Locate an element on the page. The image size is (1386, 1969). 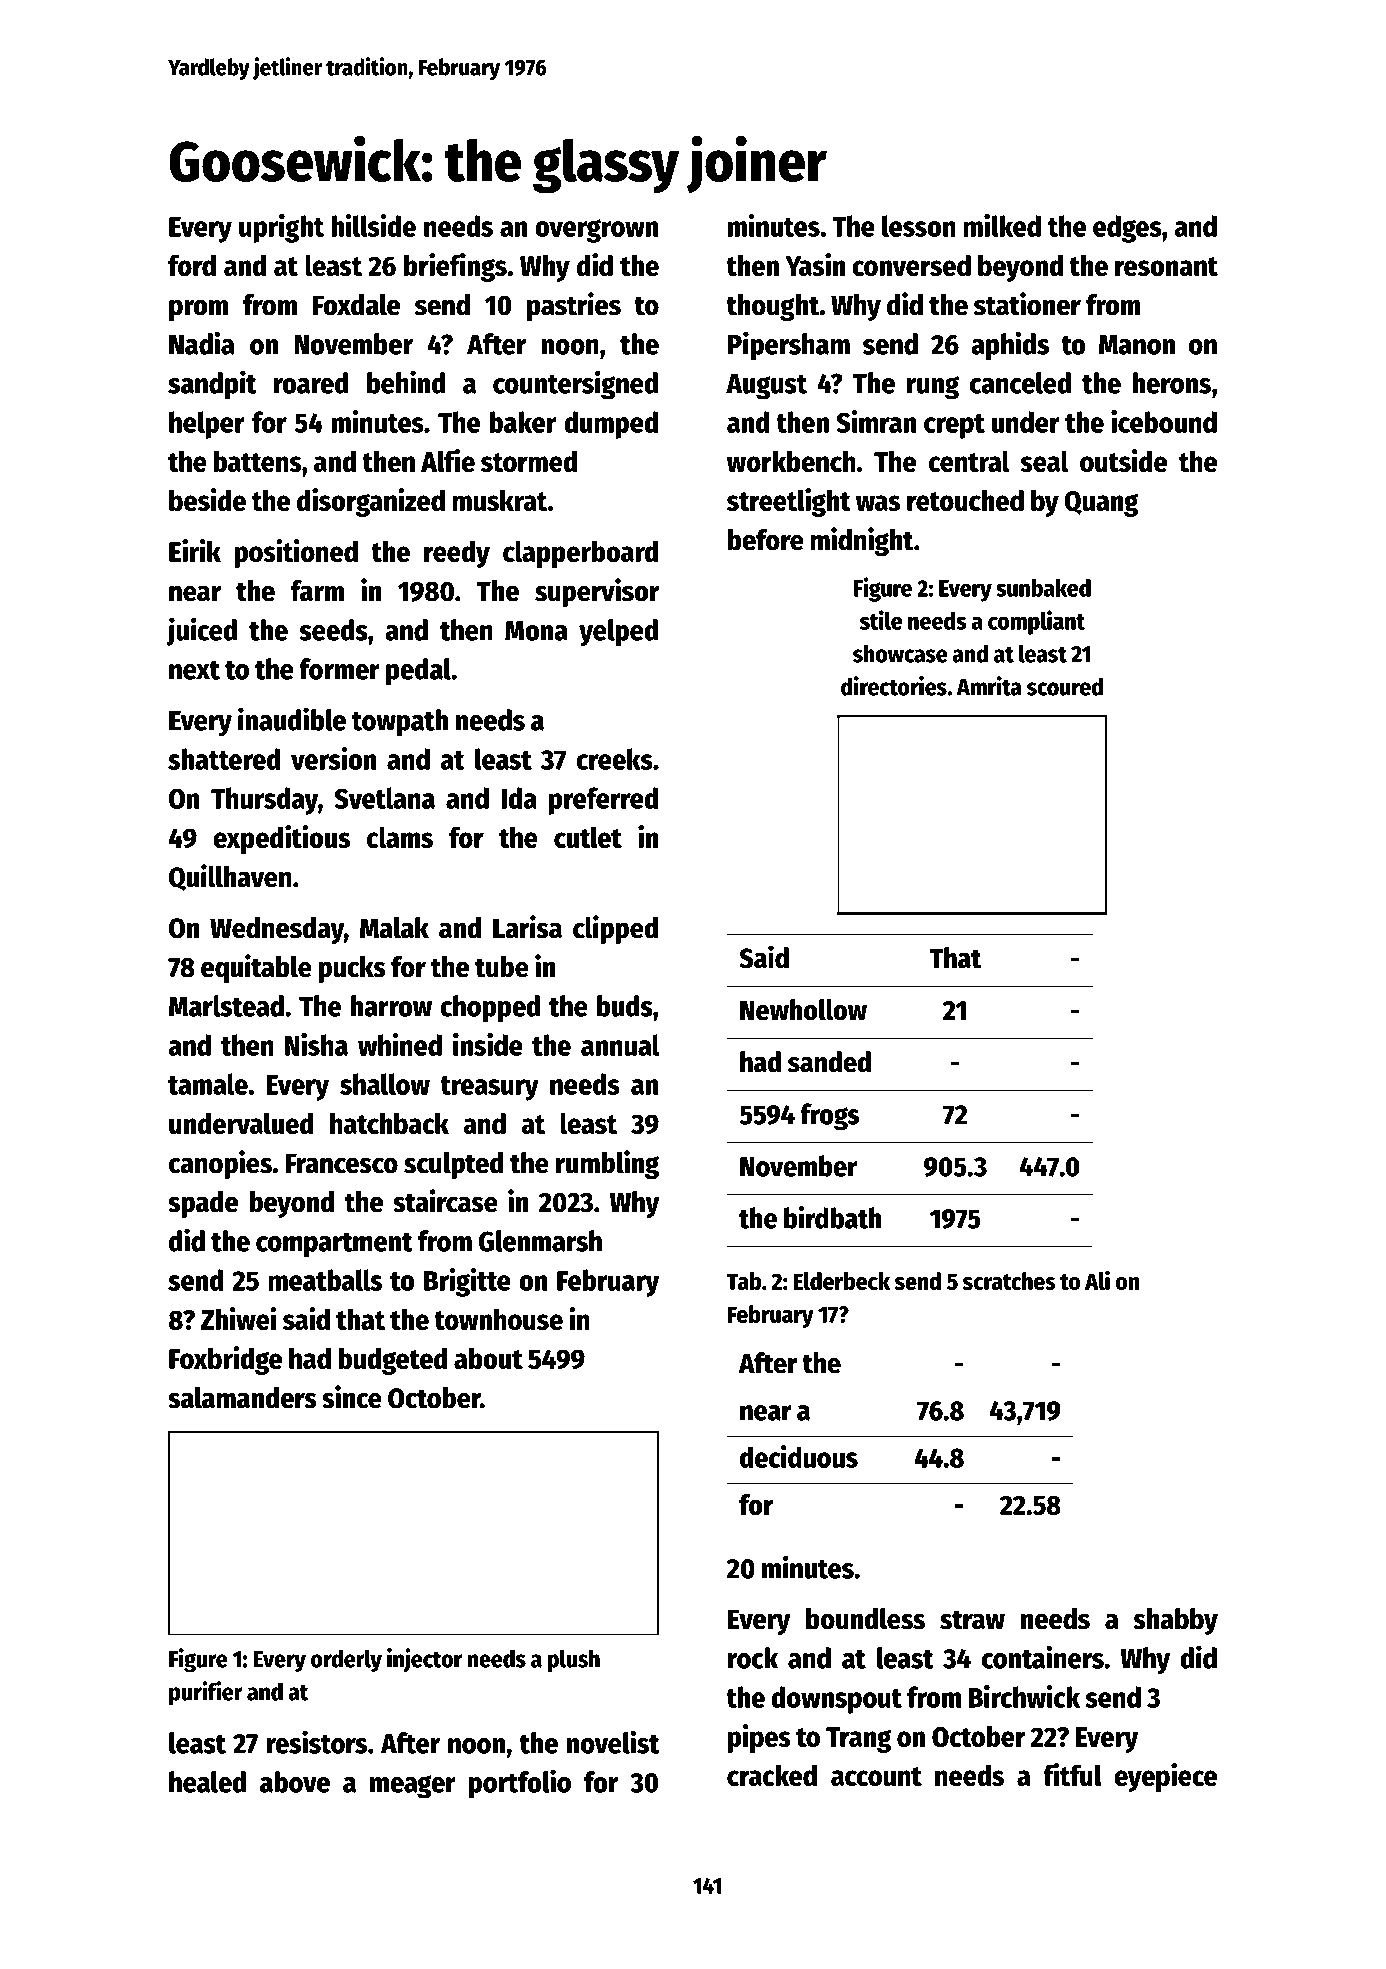
Zhiwei is located at coordinates (238, 1318).
